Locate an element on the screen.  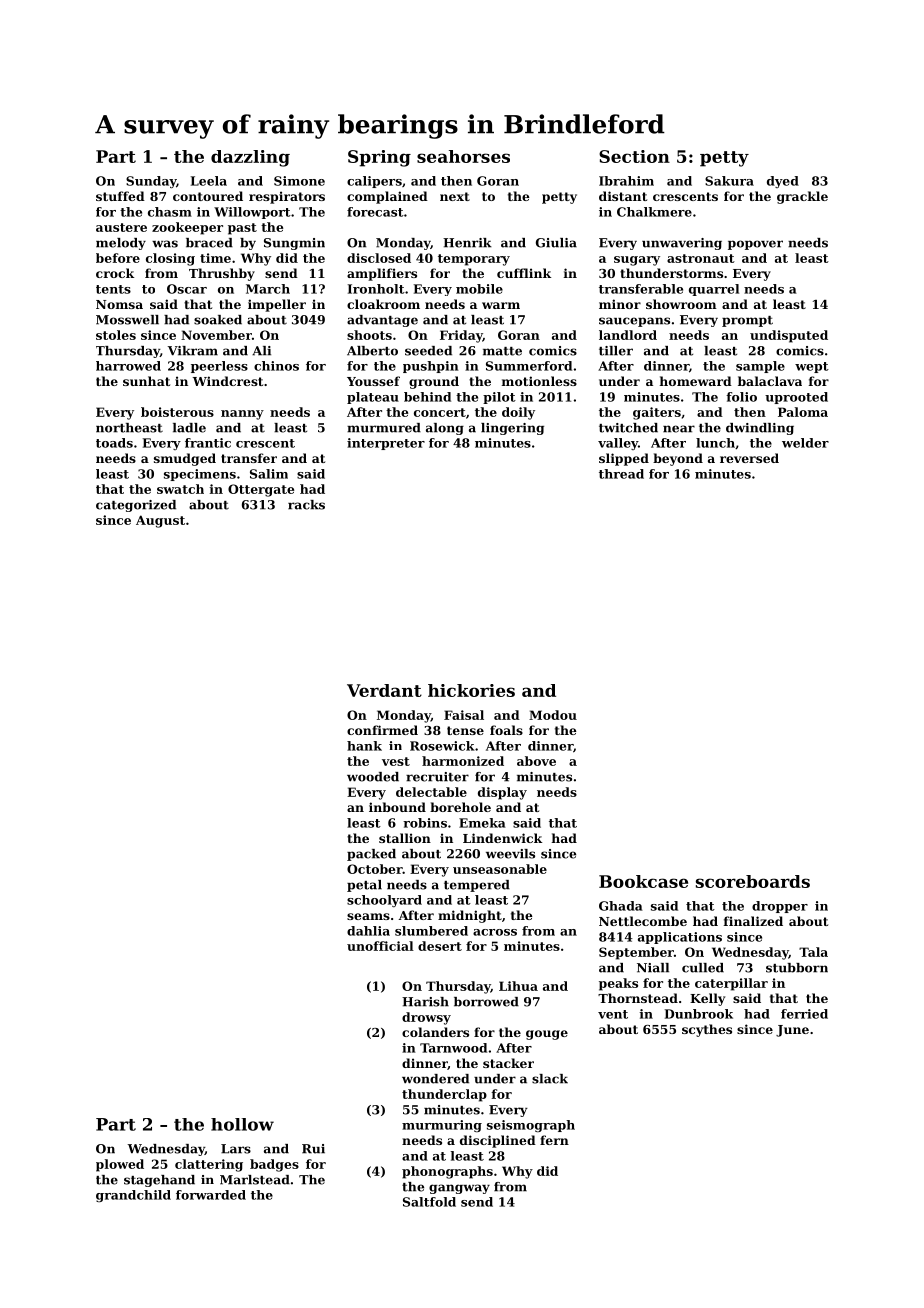
dropper is located at coordinates (780, 907).
